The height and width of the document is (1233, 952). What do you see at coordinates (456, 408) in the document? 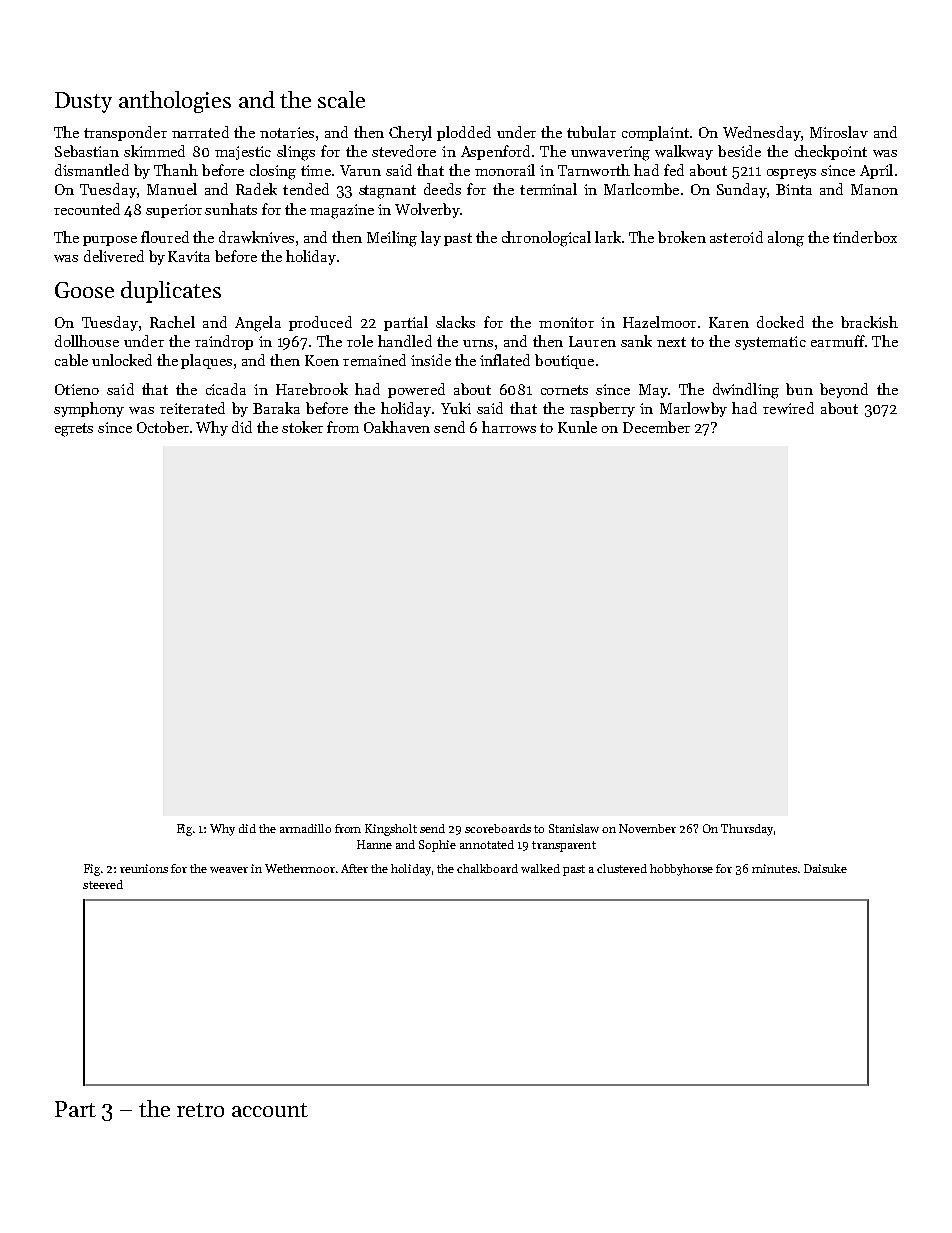
I see `Yuki` at bounding box center [456, 408].
